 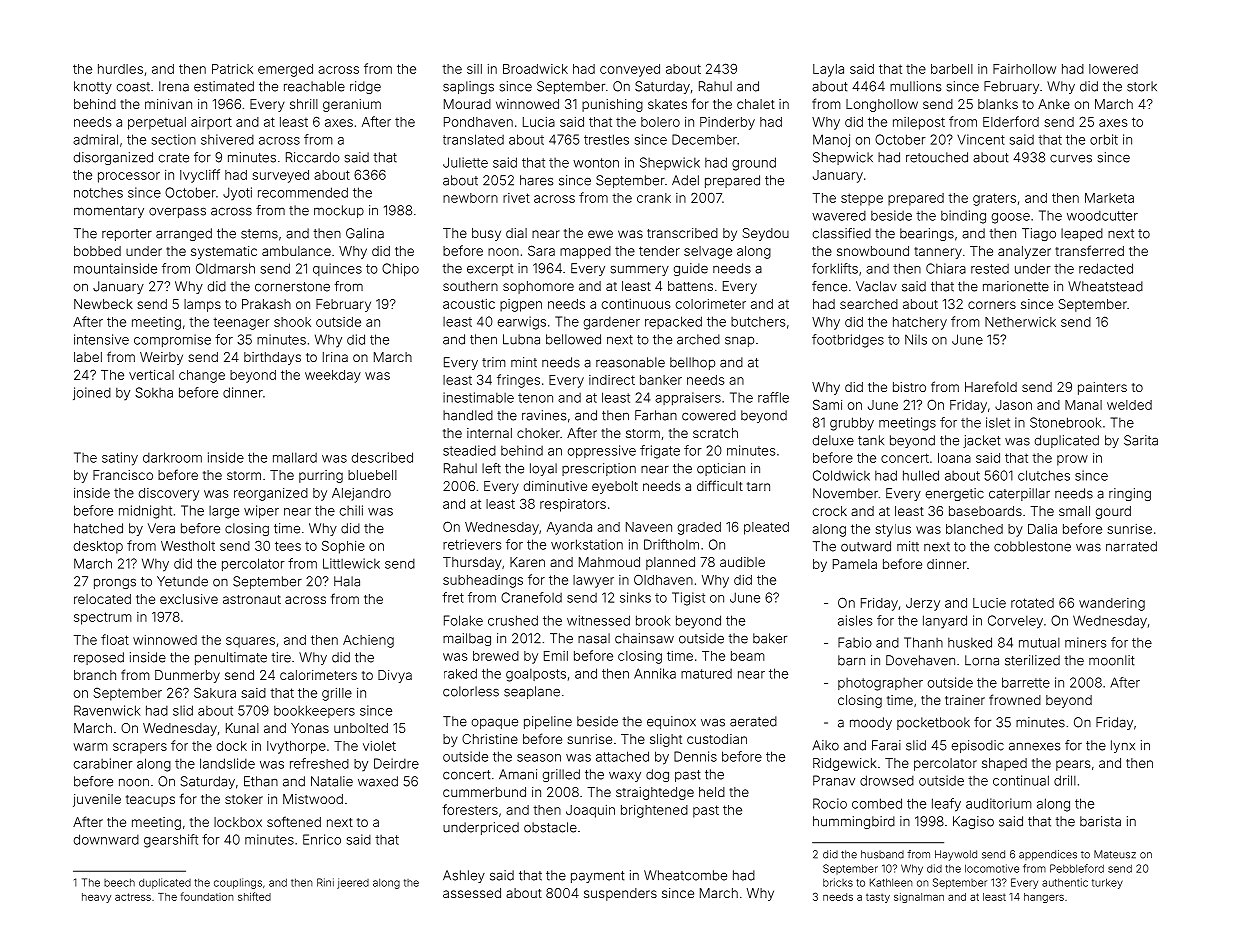 I want to click on lanyard, so click(x=945, y=622).
